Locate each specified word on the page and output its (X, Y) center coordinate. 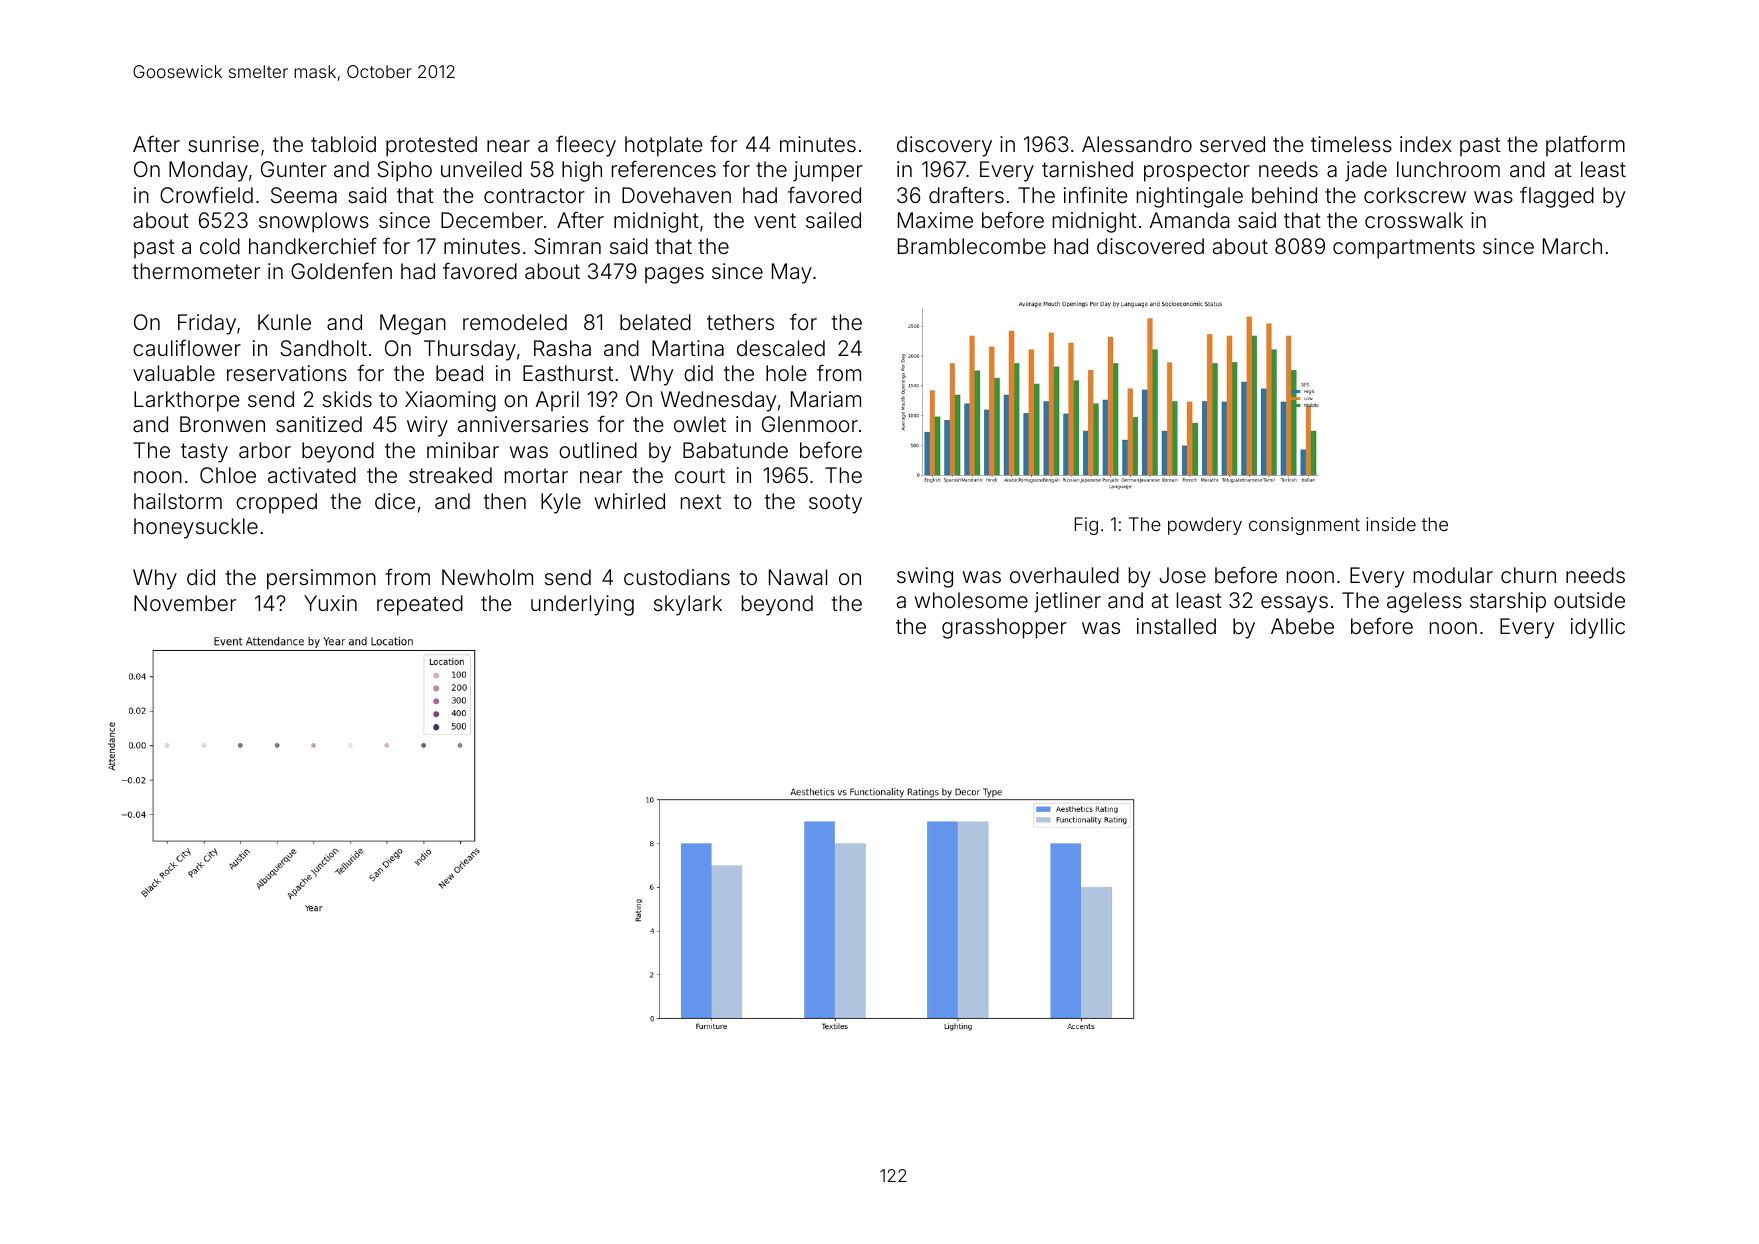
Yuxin (330, 603)
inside (1391, 524)
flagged (1557, 197)
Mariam (826, 399)
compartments (1404, 249)
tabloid (343, 144)
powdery (1205, 526)
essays (1294, 604)
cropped (276, 503)
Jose (1183, 575)
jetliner (1067, 602)
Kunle (284, 322)
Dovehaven (676, 195)
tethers (740, 322)
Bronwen (222, 424)
